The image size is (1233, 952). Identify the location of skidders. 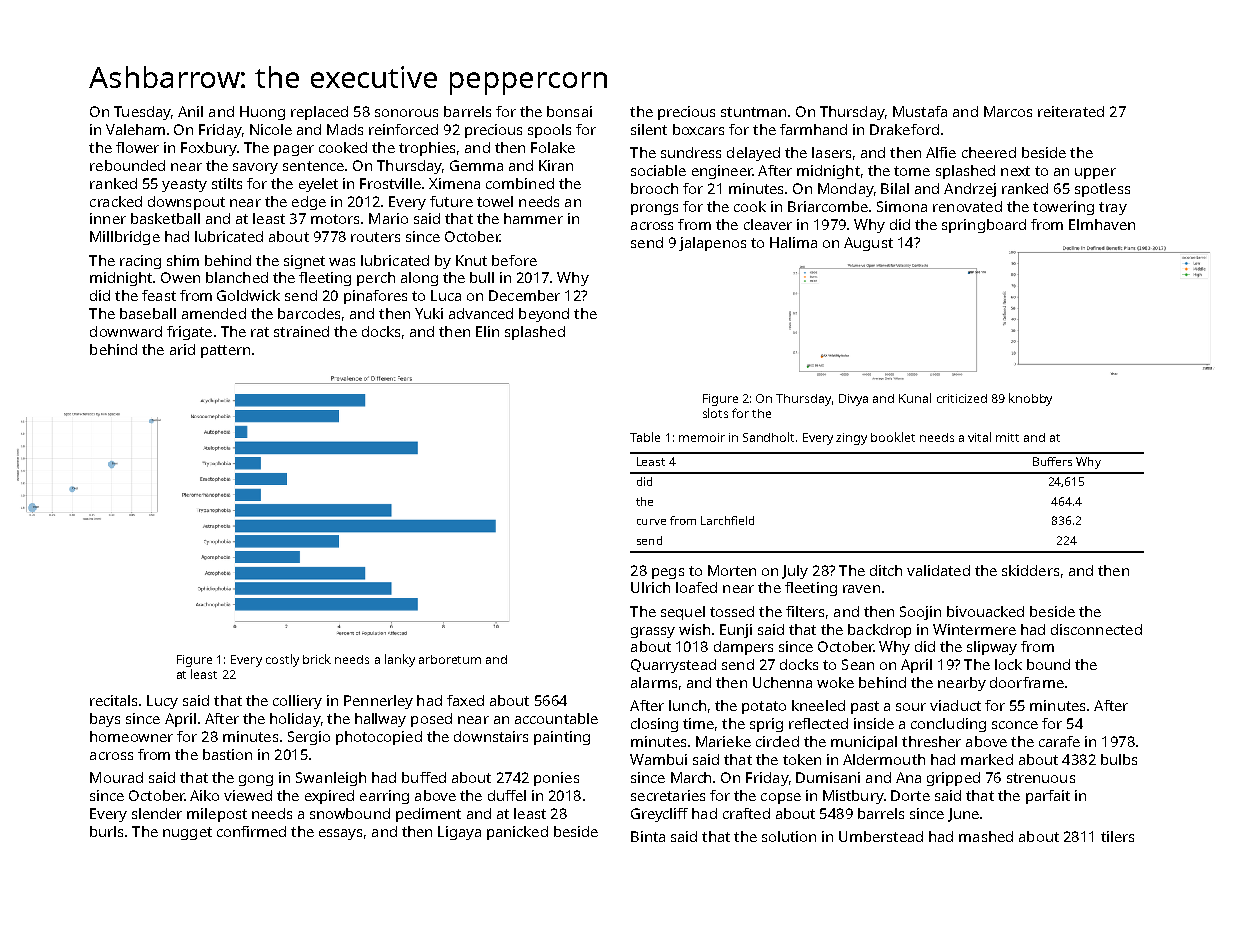
(1030, 570).
